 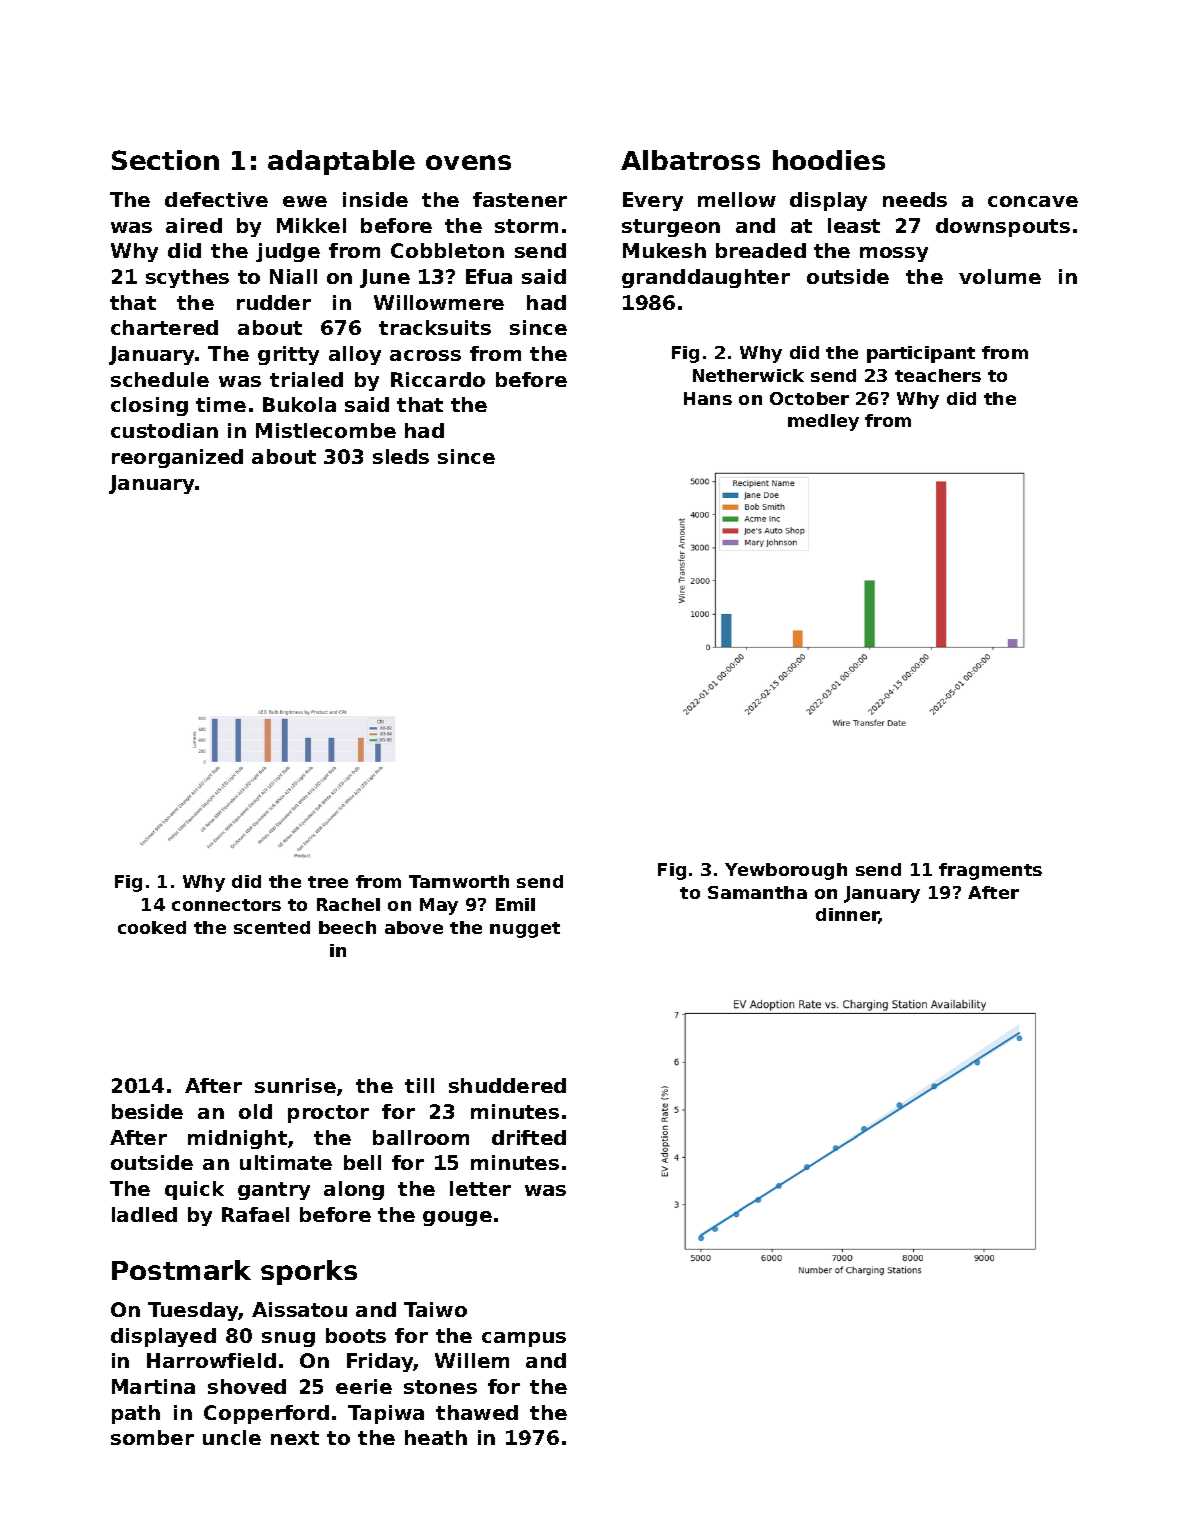 I want to click on drifted, so click(x=529, y=1137).
